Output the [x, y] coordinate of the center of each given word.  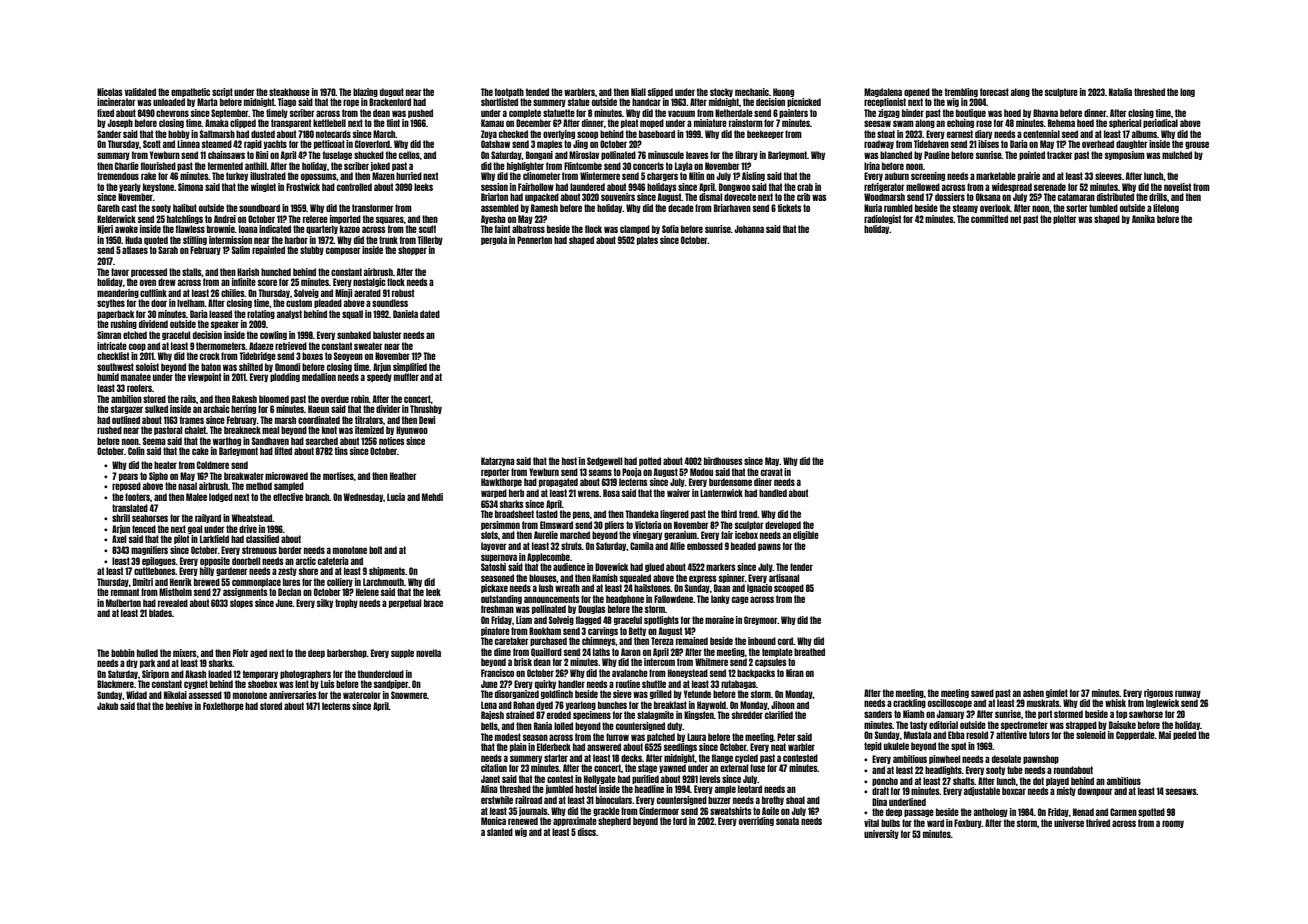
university [881, 834]
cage [740, 600]
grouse [1197, 145]
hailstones [652, 588]
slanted [500, 832]
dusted [263, 134]
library [746, 155]
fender [801, 567]
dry [132, 663]
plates [647, 240]
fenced [144, 529]
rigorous [1158, 693]
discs [587, 832]
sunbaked [354, 335]
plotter [1065, 219]
